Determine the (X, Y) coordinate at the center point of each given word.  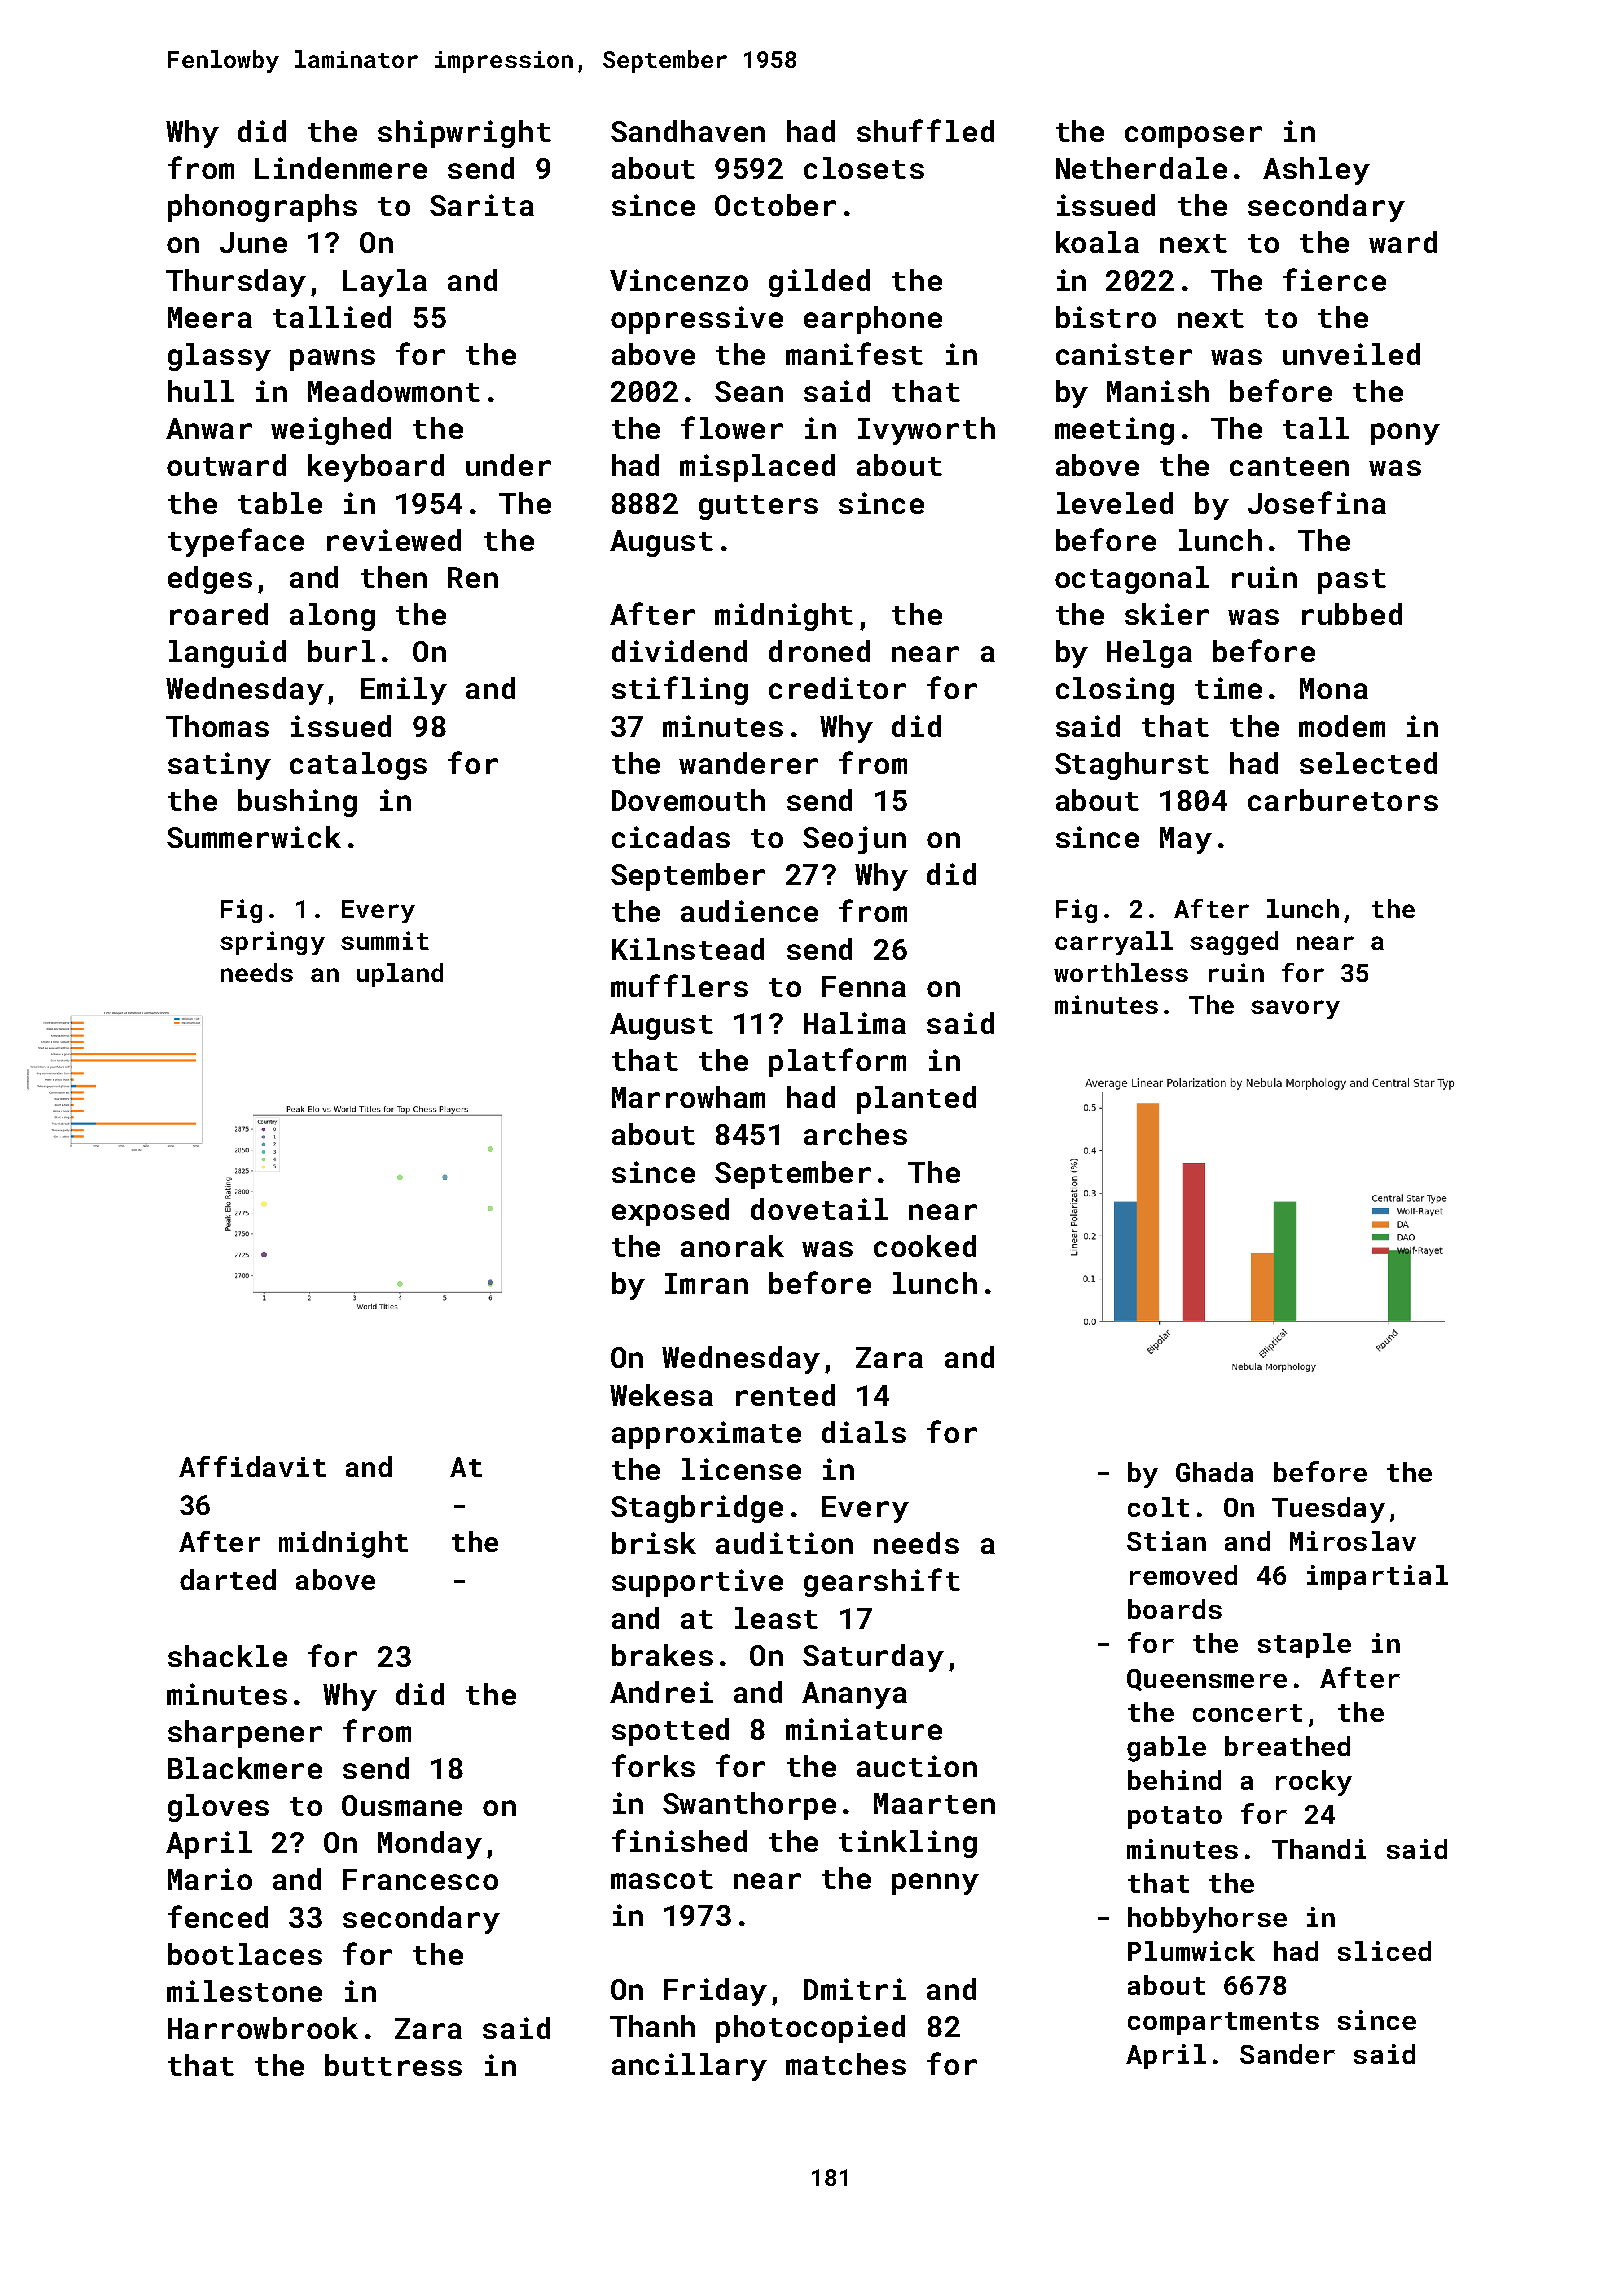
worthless (1121, 972)
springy (272, 943)
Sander (1287, 2054)
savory (1295, 1009)
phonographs (262, 208)
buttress (393, 2065)
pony (1405, 434)
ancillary (689, 2067)
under (508, 465)
